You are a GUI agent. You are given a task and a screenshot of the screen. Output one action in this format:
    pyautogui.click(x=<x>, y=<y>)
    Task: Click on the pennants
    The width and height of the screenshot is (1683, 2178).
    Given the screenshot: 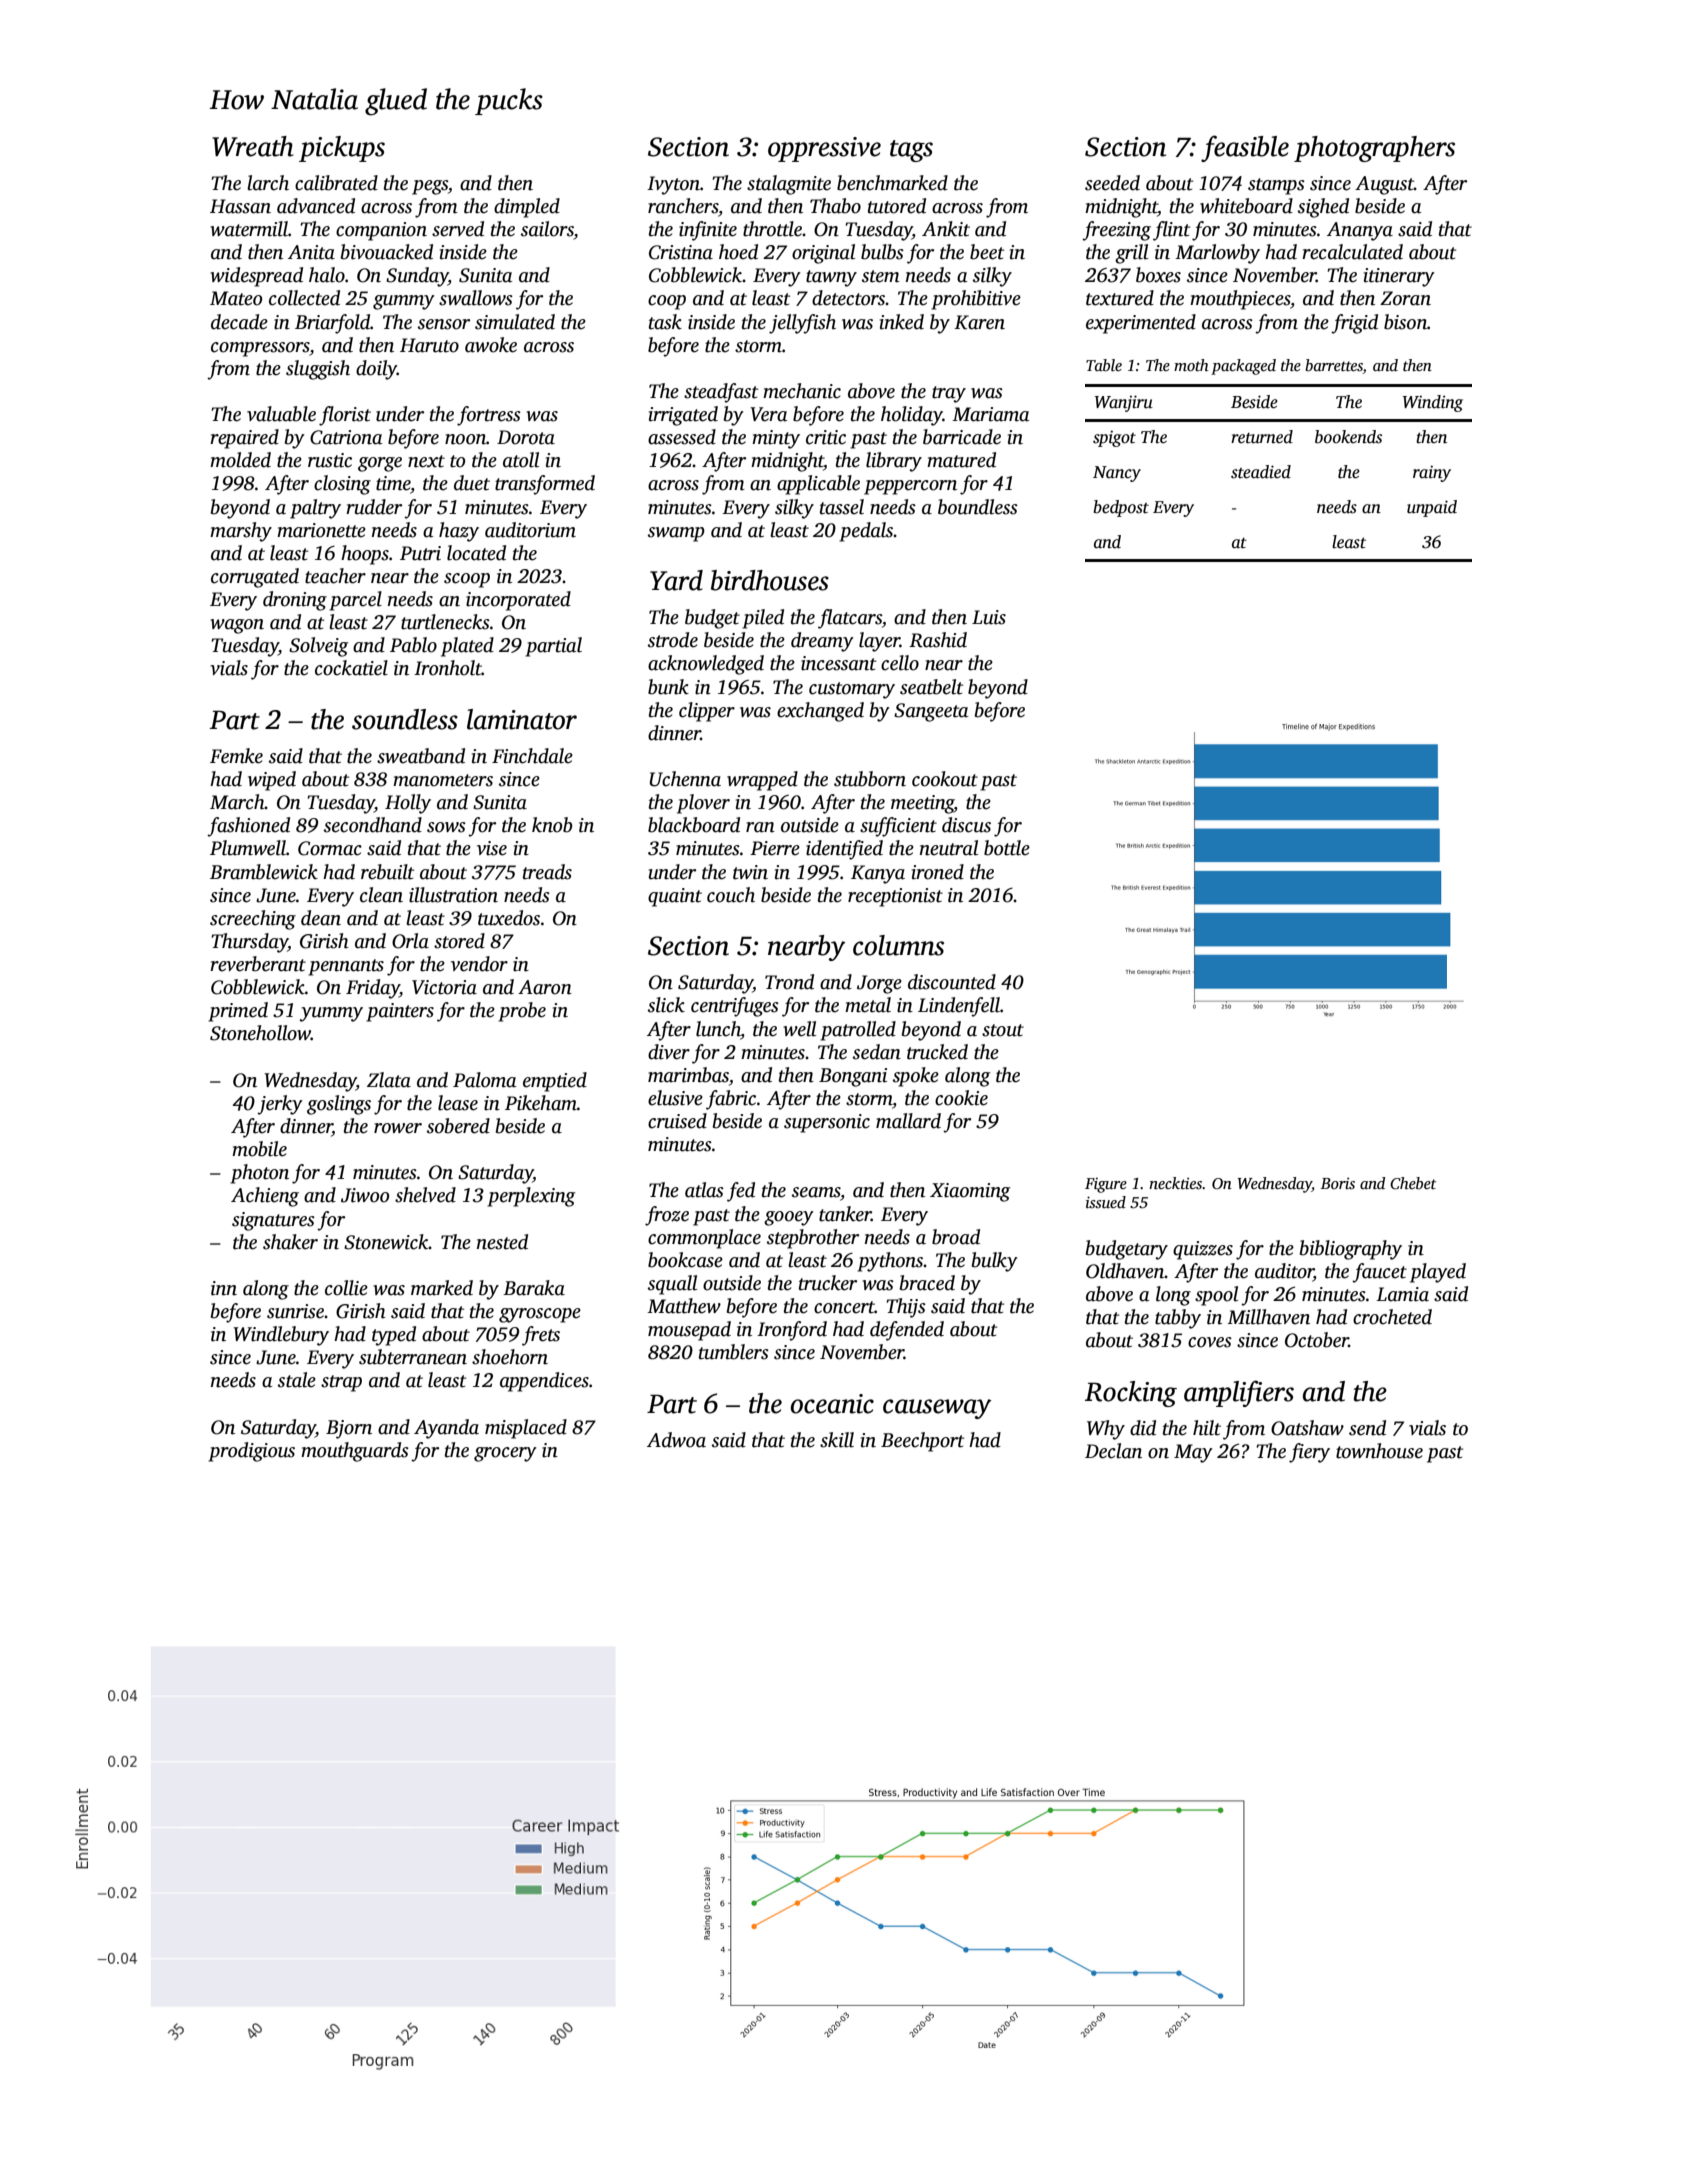 What is the action you would take?
    pyautogui.click(x=346, y=967)
